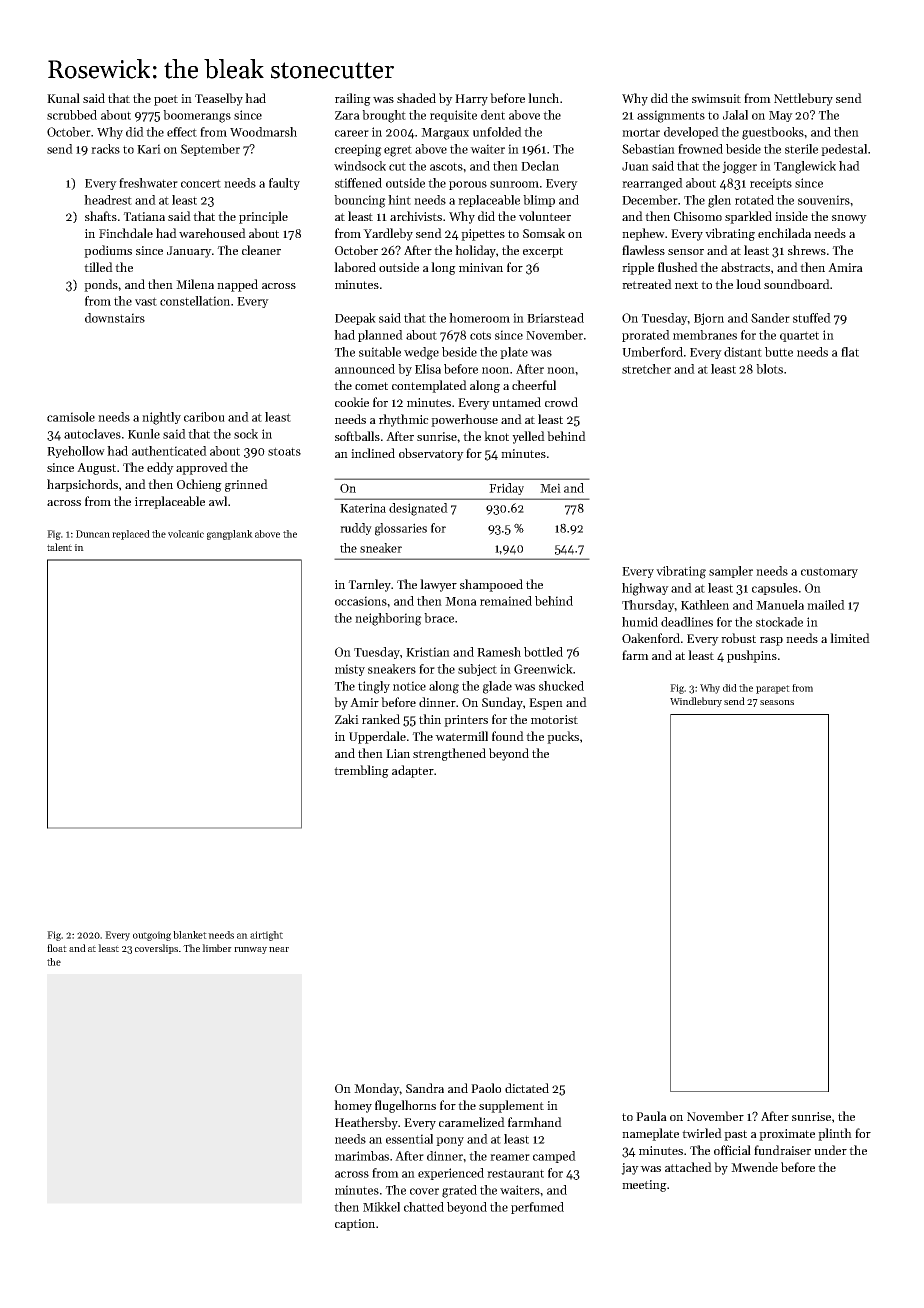 The width and height of the screenshot is (924, 1308). I want to click on seasons, so click(777, 702).
